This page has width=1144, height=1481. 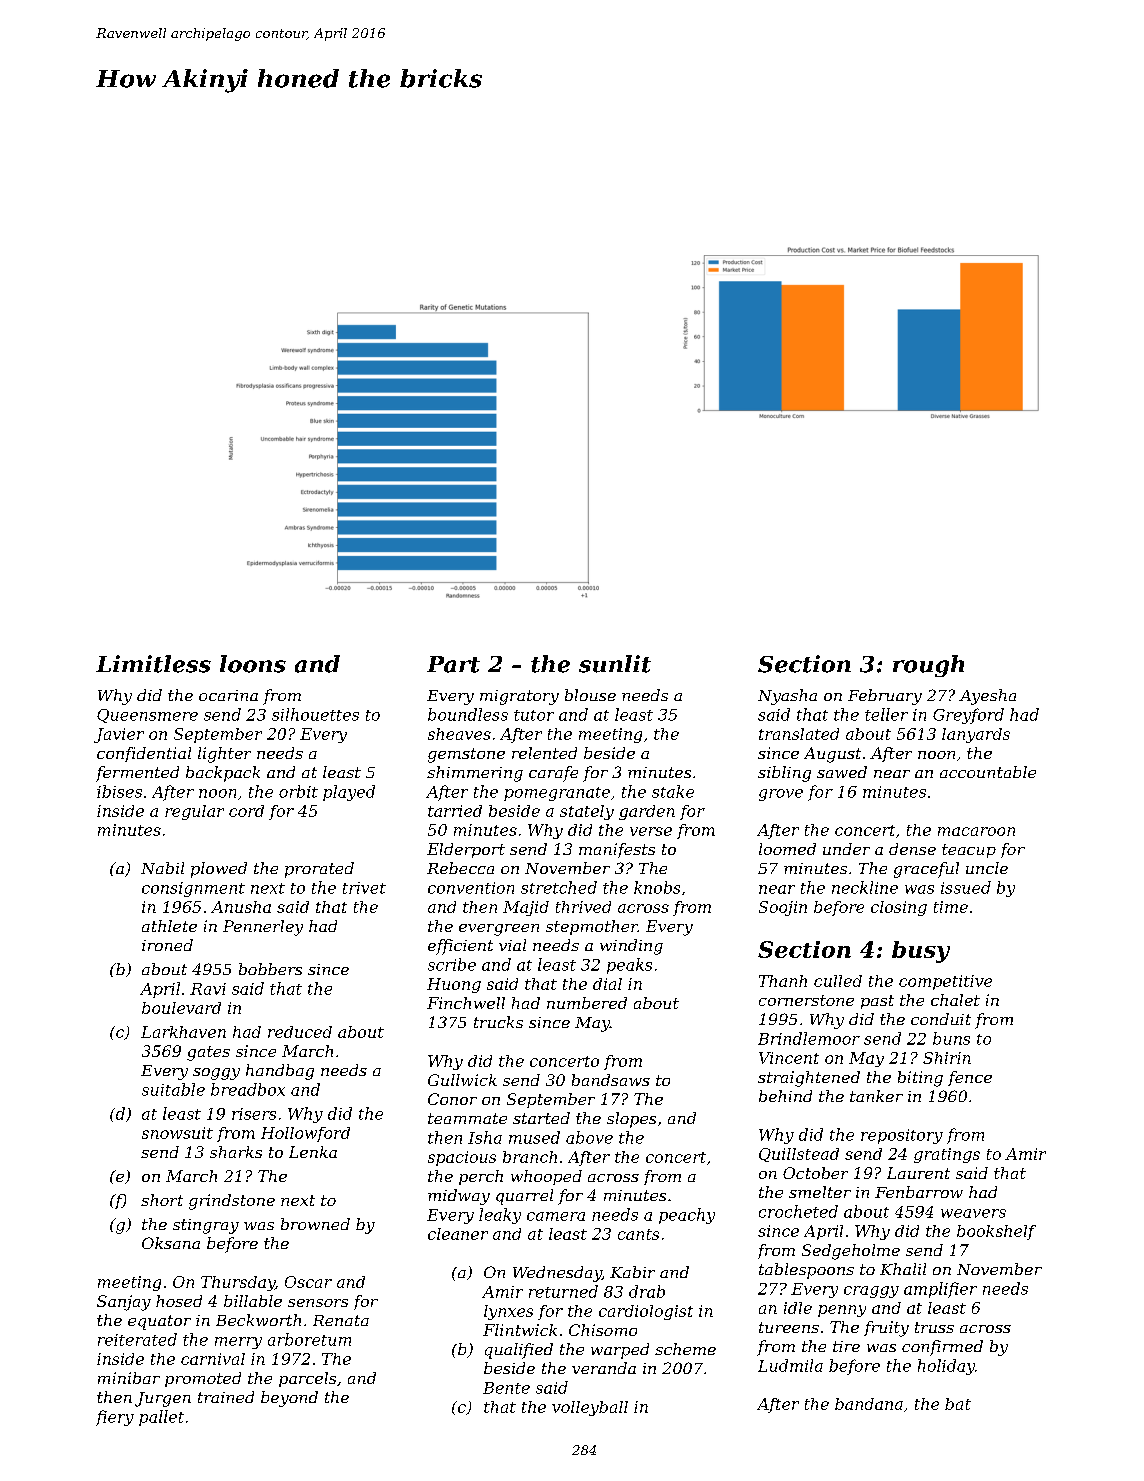 I want to click on stately, so click(x=587, y=812).
